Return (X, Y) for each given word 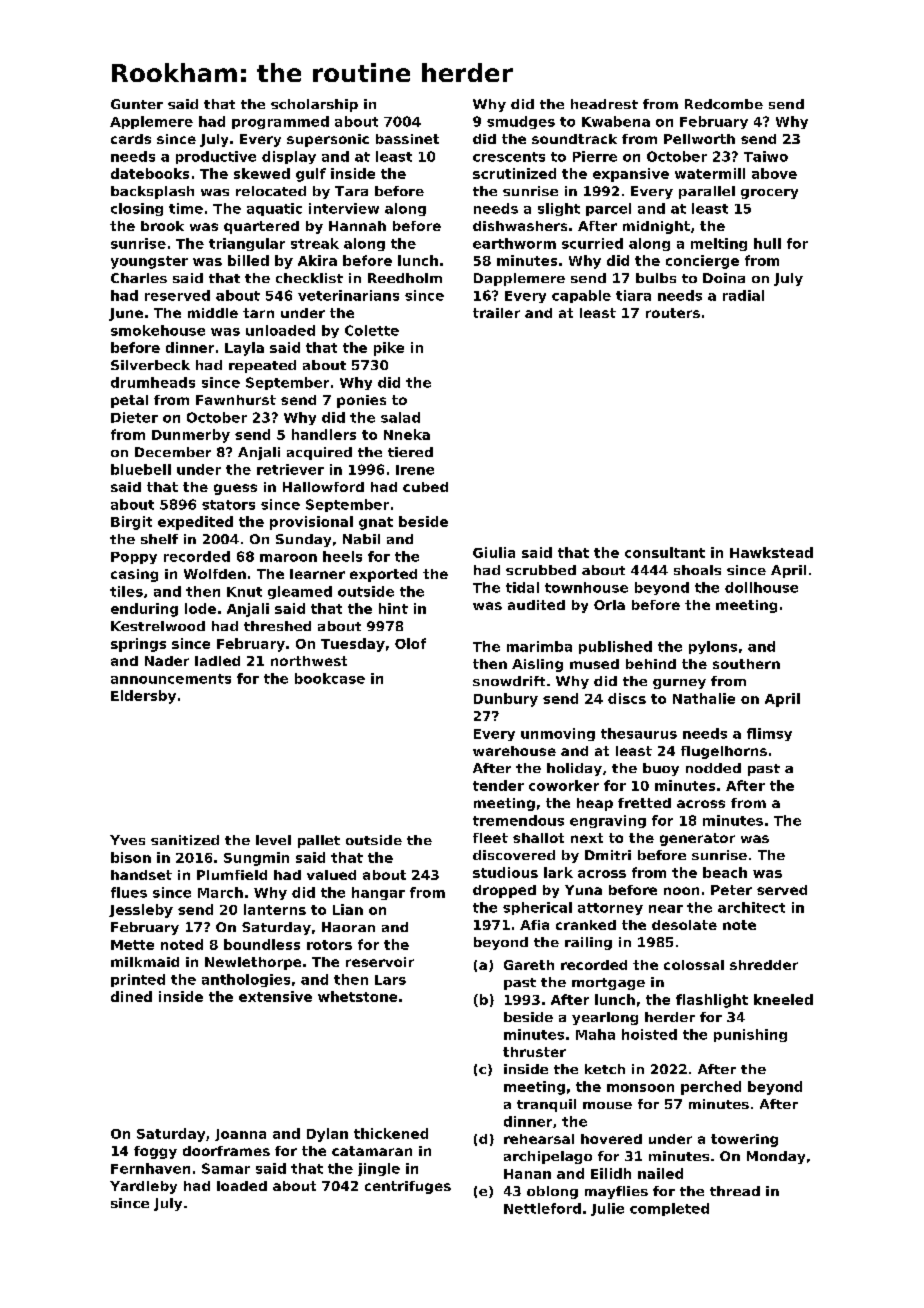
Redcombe (724, 104)
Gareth (529, 965)
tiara (633, 295)
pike (389, 349)
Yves (127, 840)
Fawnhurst (236, 400)
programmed (280, 122)
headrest (604, 104)
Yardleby (143, 1187)
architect (751, 907)
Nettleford (542, 1208)
